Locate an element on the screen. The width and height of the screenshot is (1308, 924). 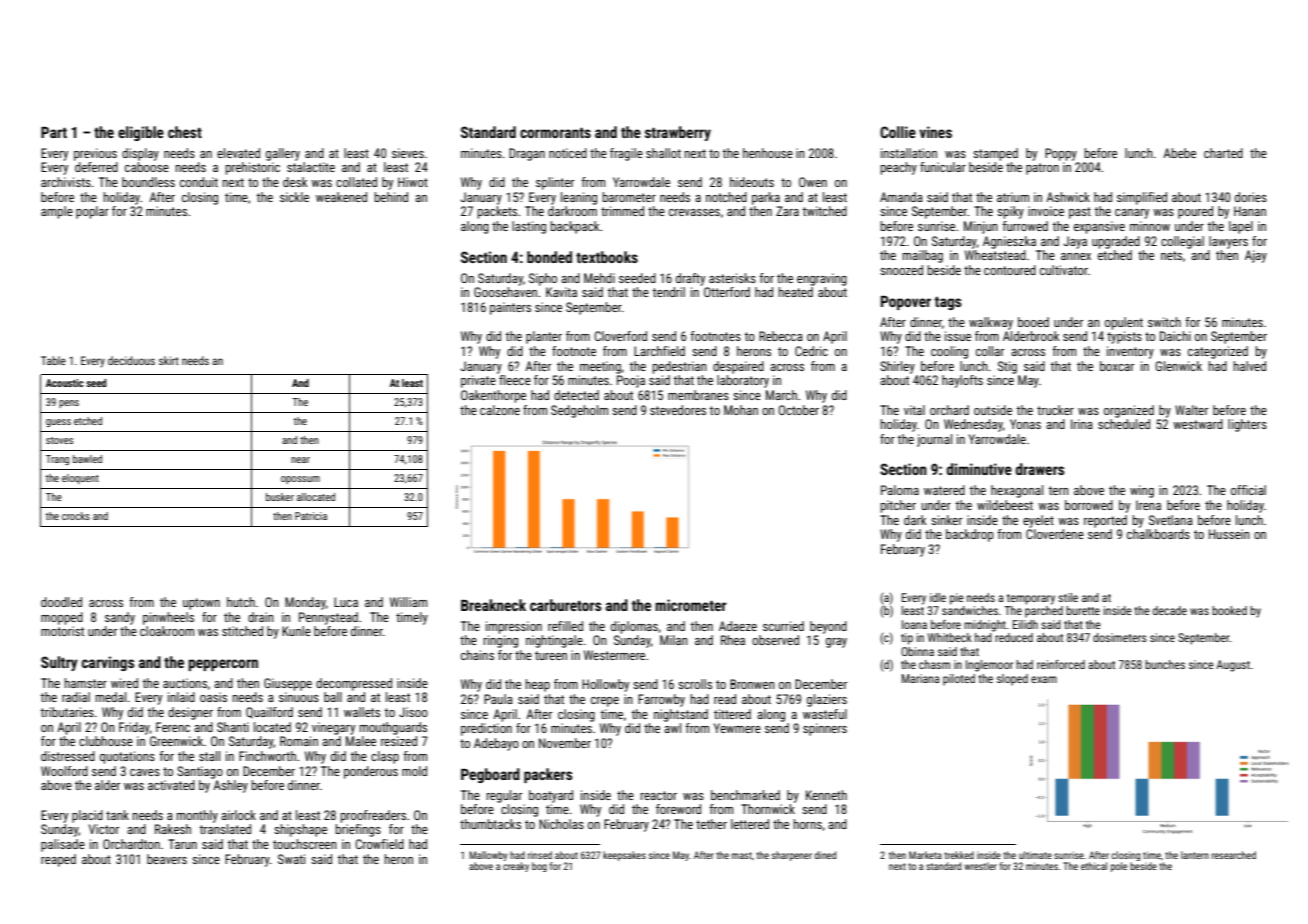
creaky is located at coordinates (516, 867).
